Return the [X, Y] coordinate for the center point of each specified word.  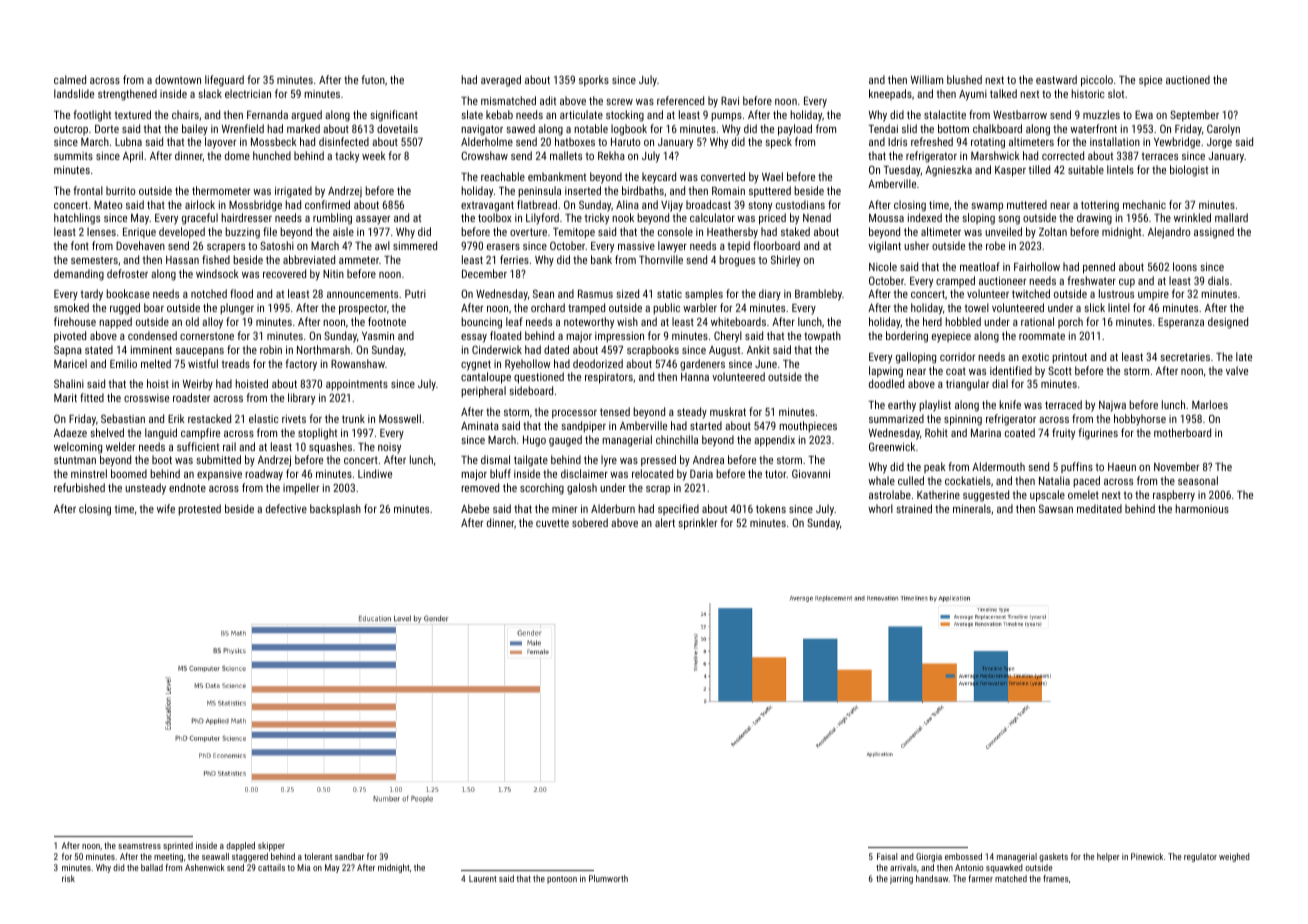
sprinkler [697, 524]
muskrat [728, 411]
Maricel [70, 363]
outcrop [71, 130]
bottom [953, 128]
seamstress [139, 846]
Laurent [483, 878]
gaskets [1053, 857]
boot [162, 459]
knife [1010, 404]
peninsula [539, 192]
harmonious [1202, 508]
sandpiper [583, 427]
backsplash [335, 510]
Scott [1060, 370]
